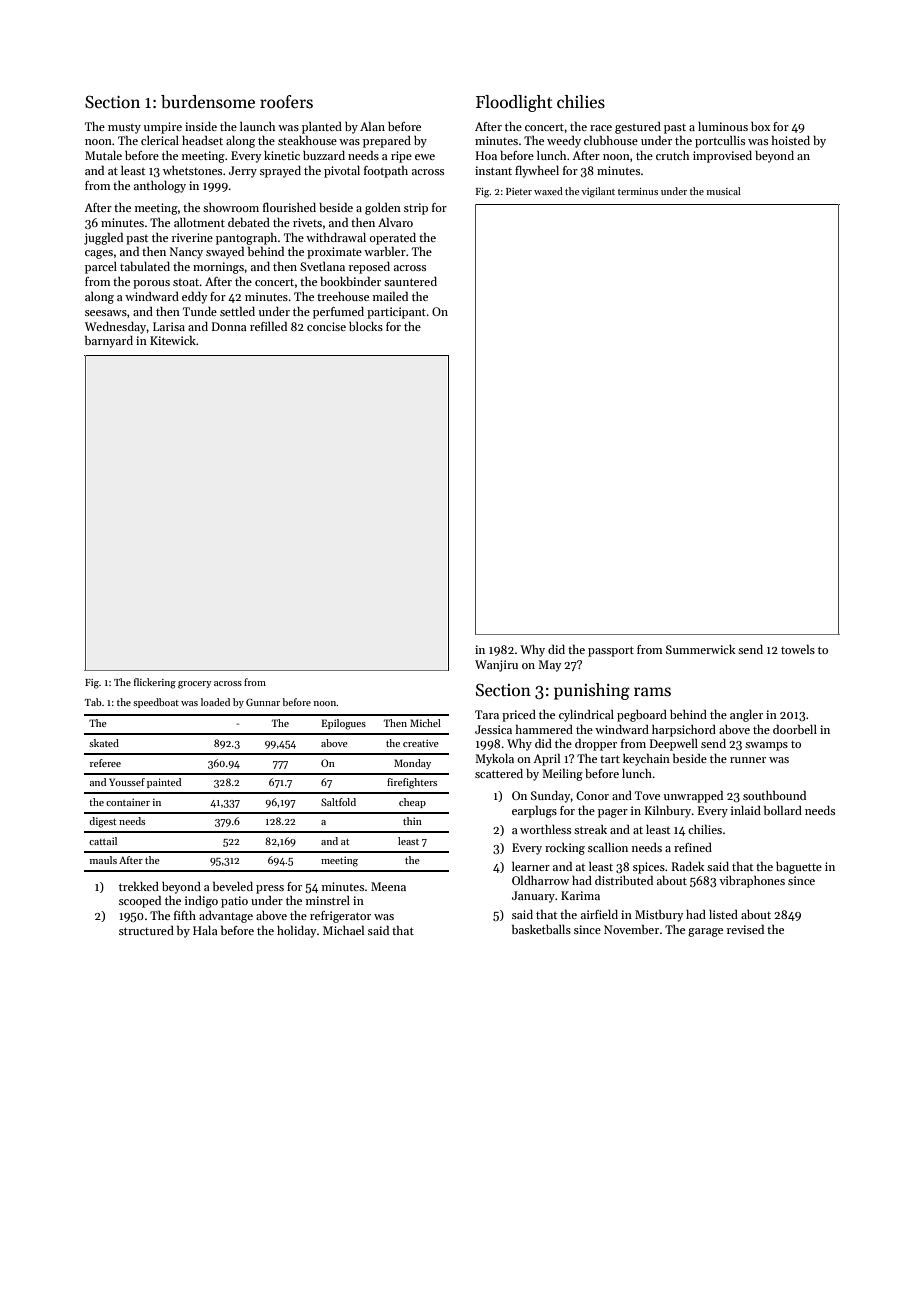  Describe the element at coordinates (208, 102) in the screenshot. I see `burdensome` at that location.
